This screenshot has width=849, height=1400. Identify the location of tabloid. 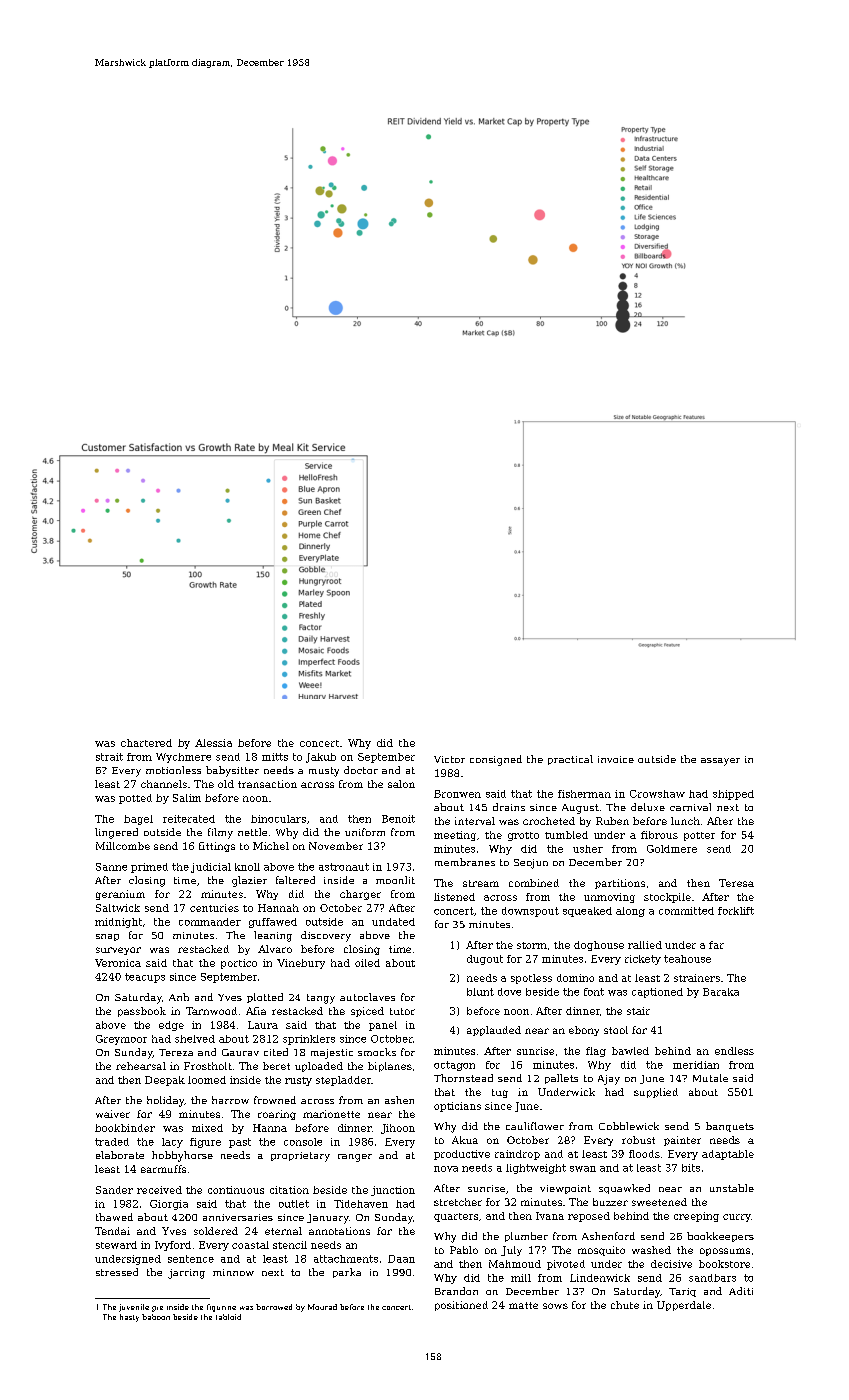
(228, 1317).
